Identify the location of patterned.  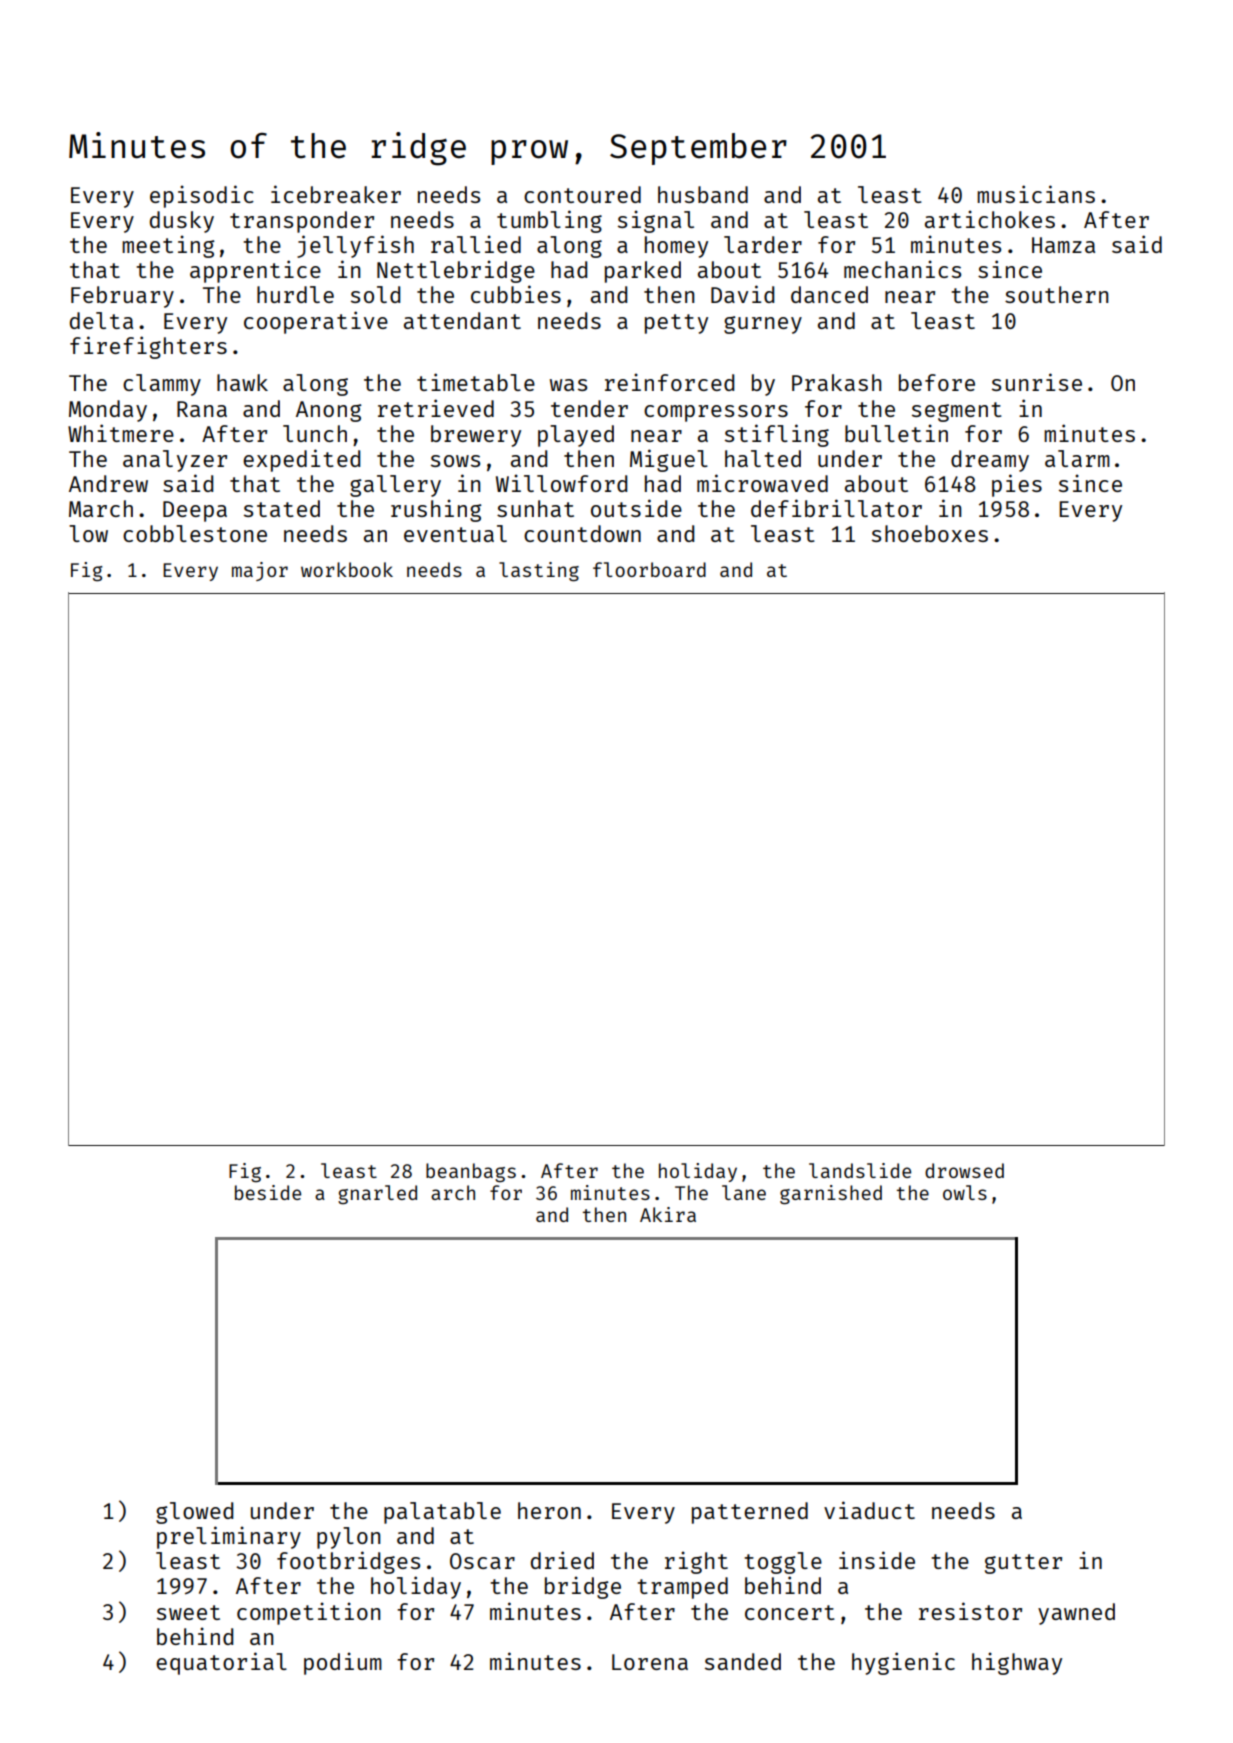
(750, 1513).
